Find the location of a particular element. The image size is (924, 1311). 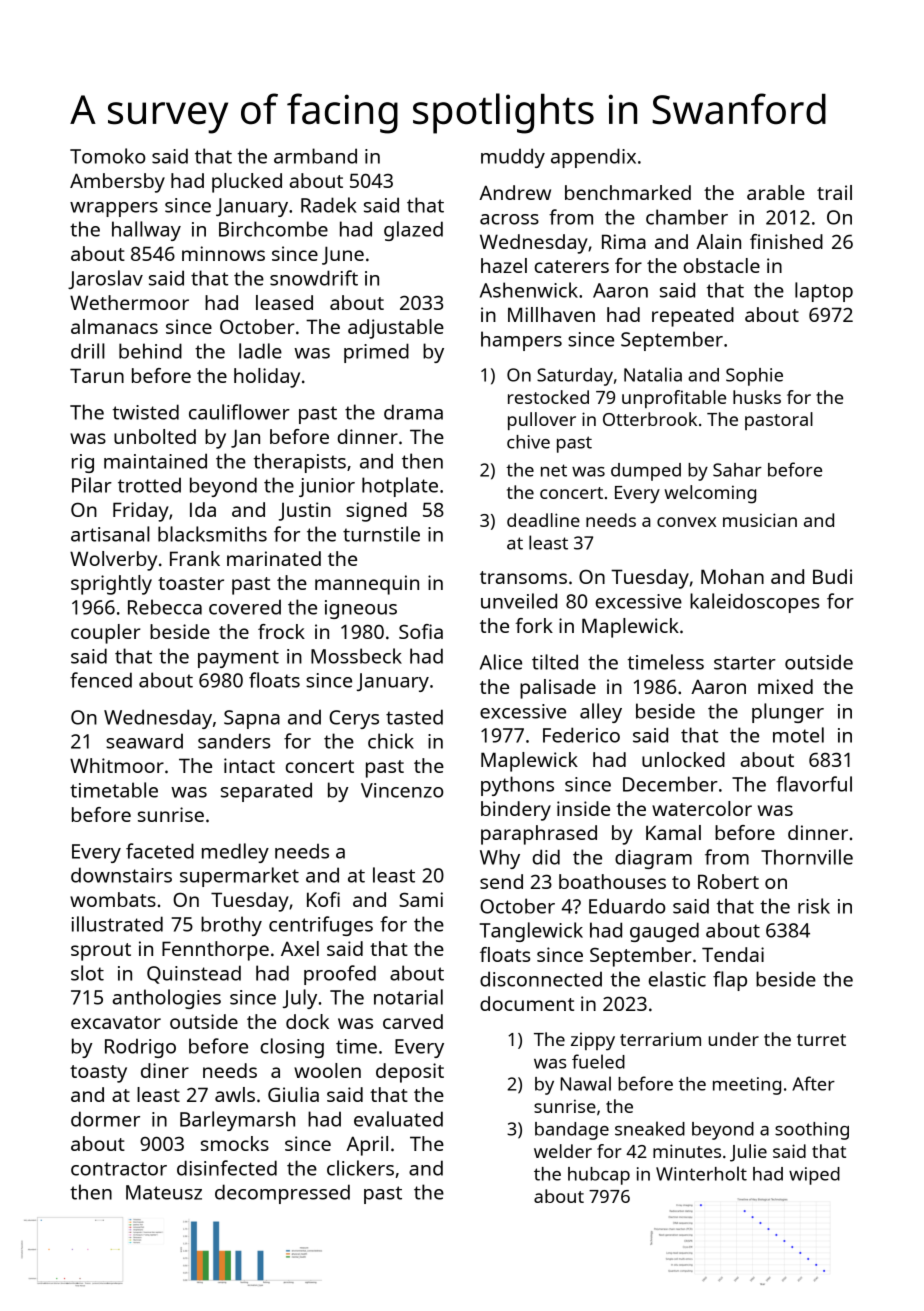

Pilar is located at coordinates (92, 485).
